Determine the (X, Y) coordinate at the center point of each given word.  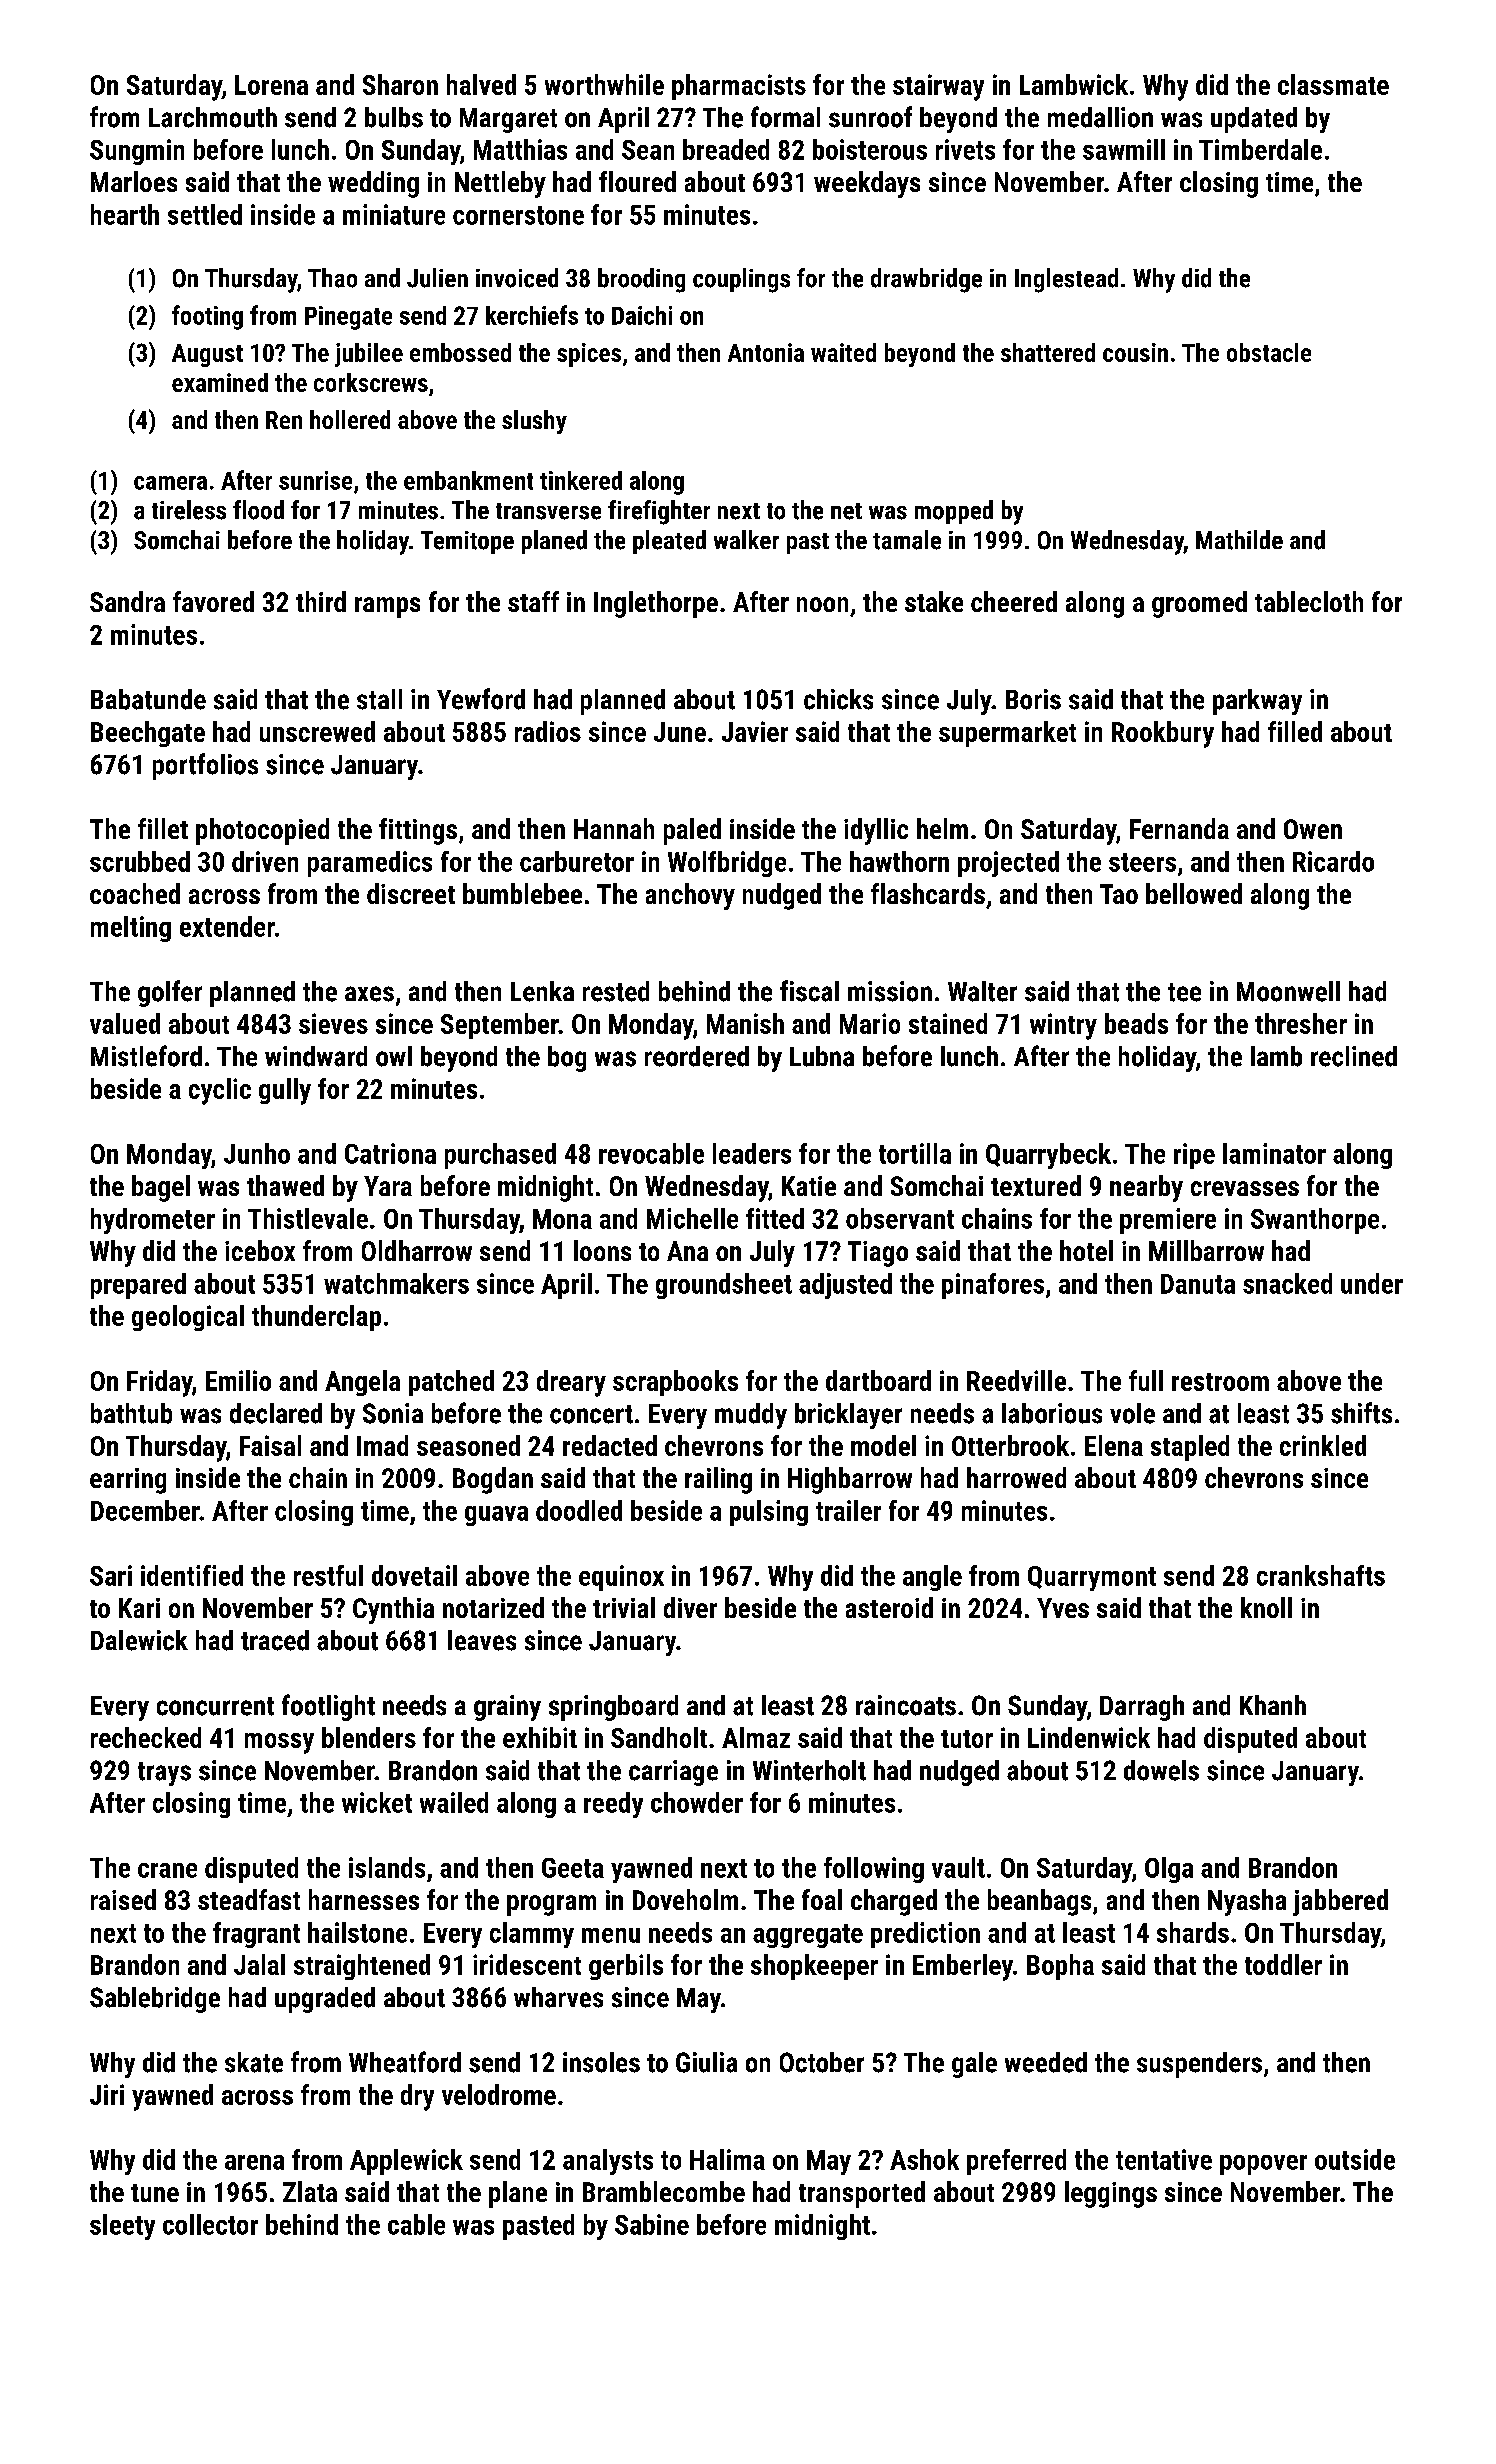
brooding (641, 280)
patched (451, 1383)
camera (170, 483)
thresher (1301, 1023)
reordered (697, 1056)
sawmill (1124, 149)
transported (862, 2194)
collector (210, 2224)
